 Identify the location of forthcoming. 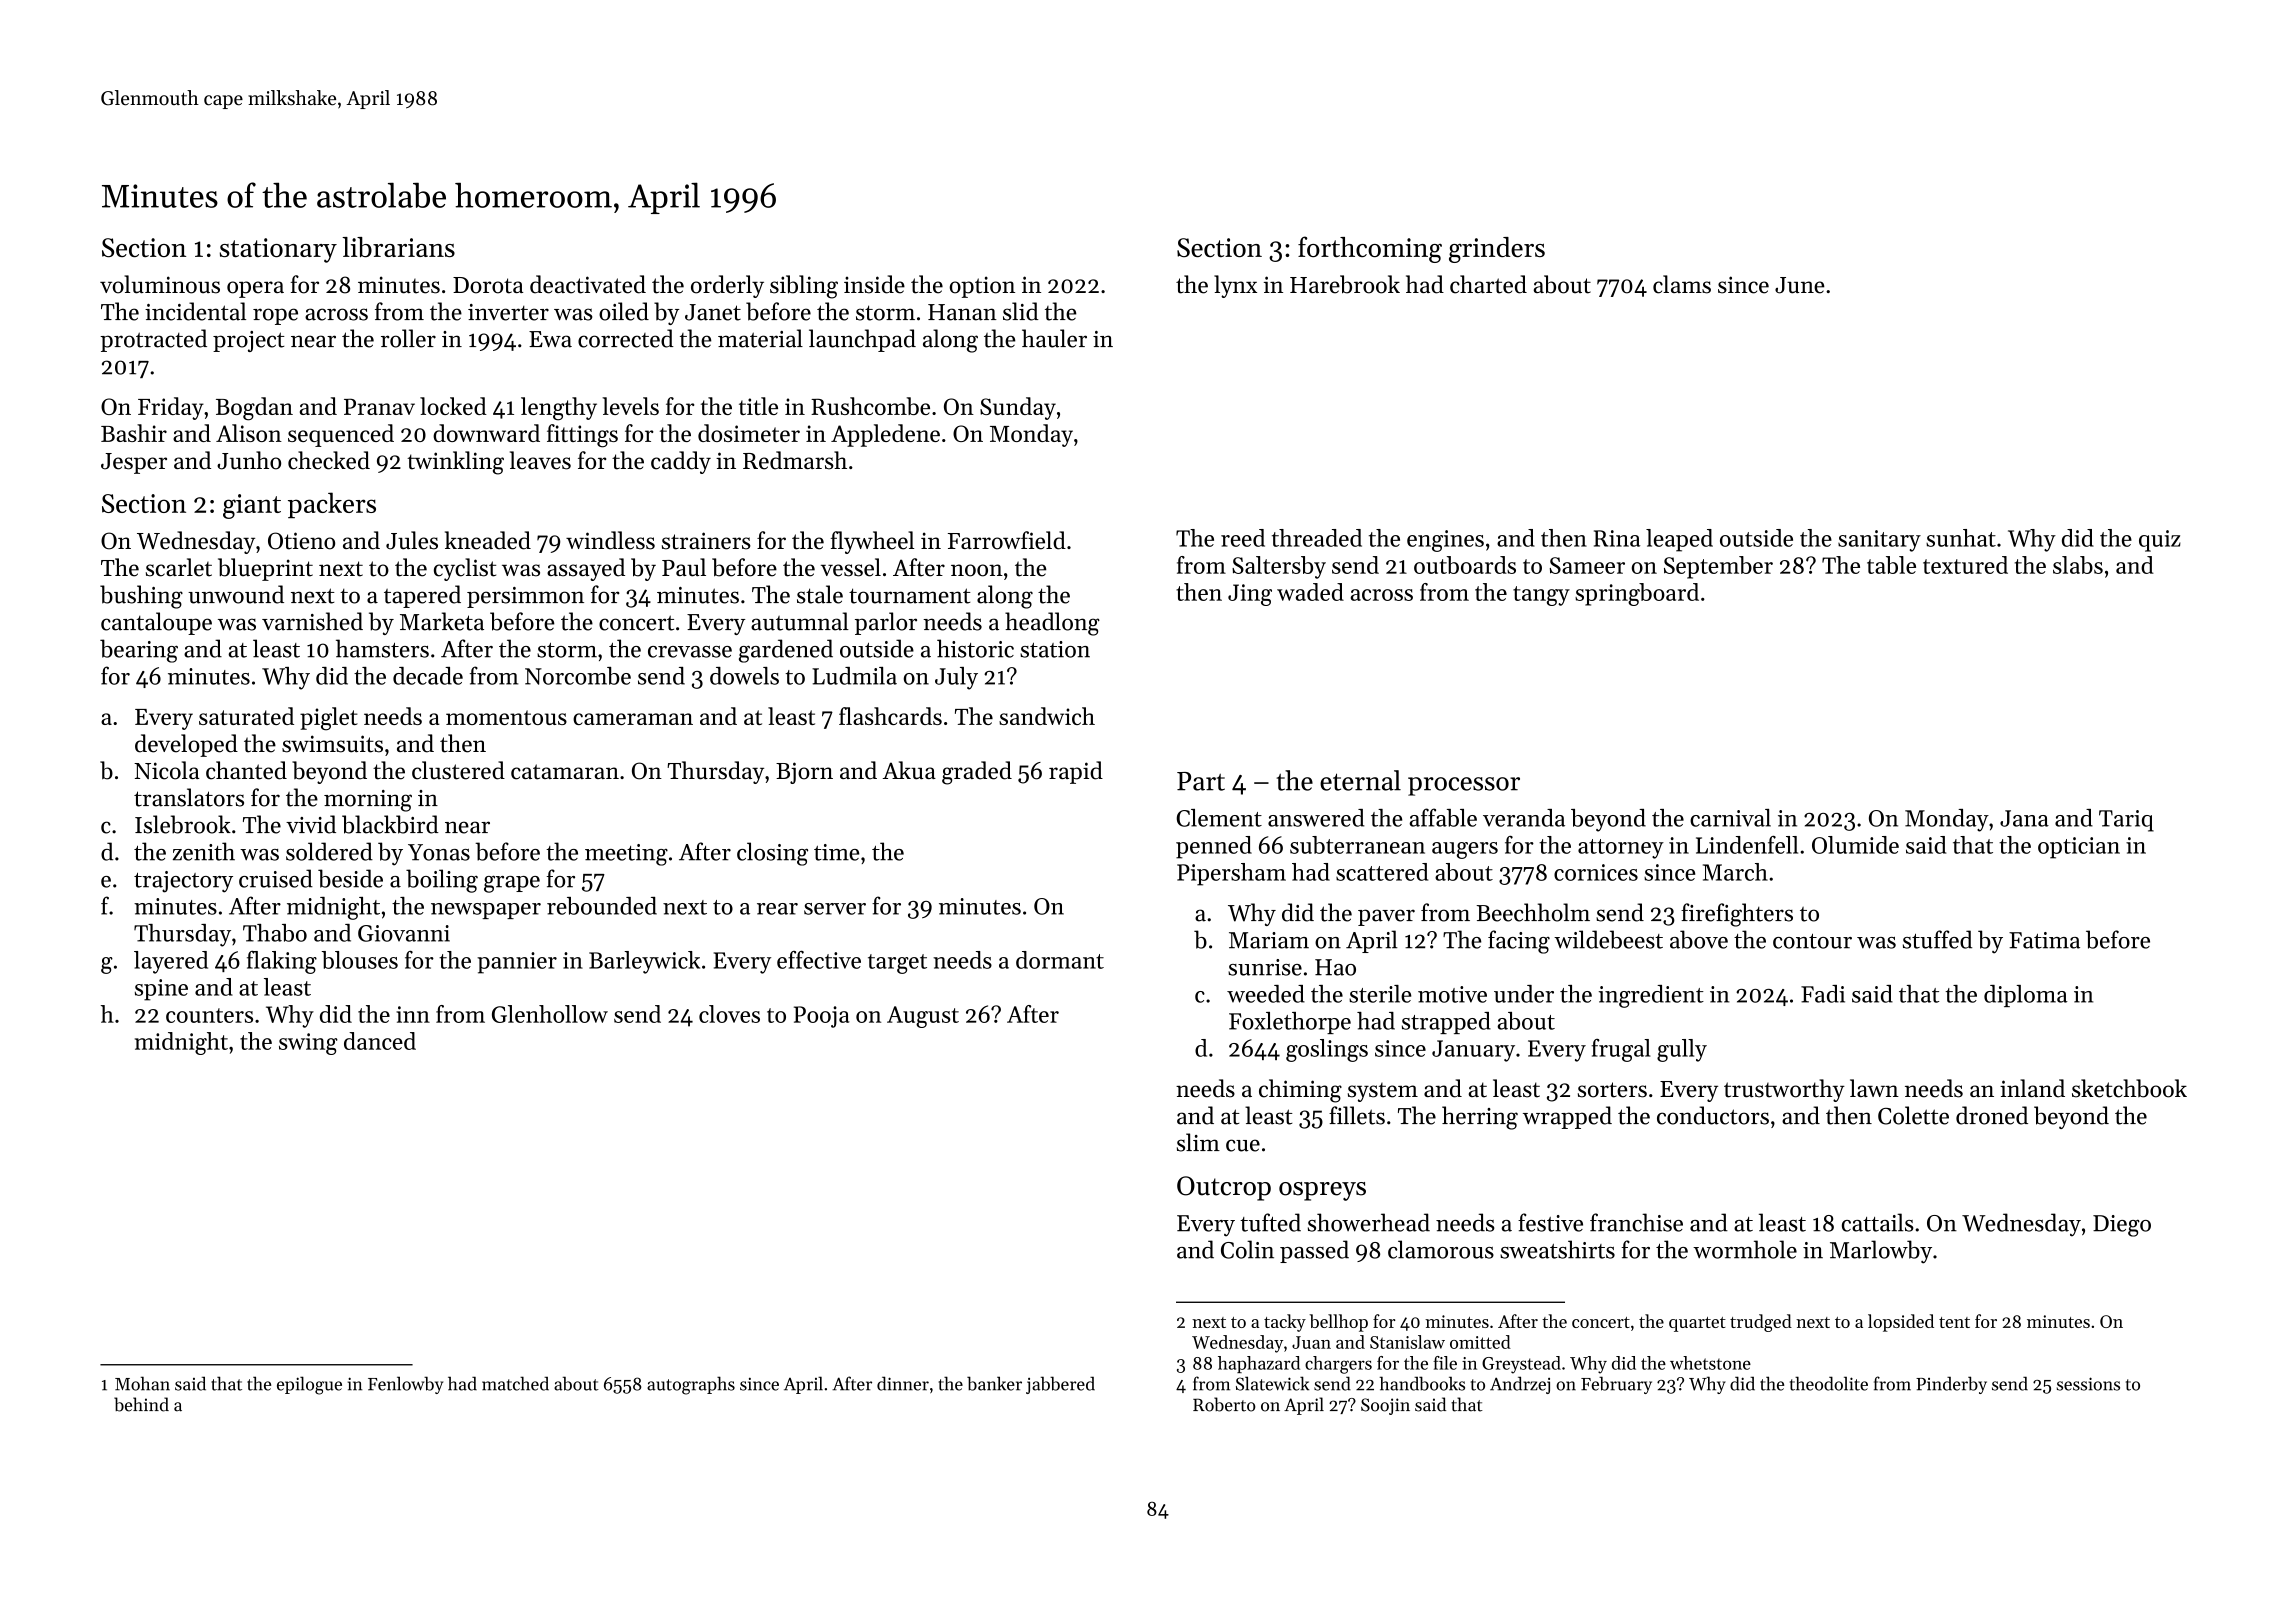
(1370, 249).
